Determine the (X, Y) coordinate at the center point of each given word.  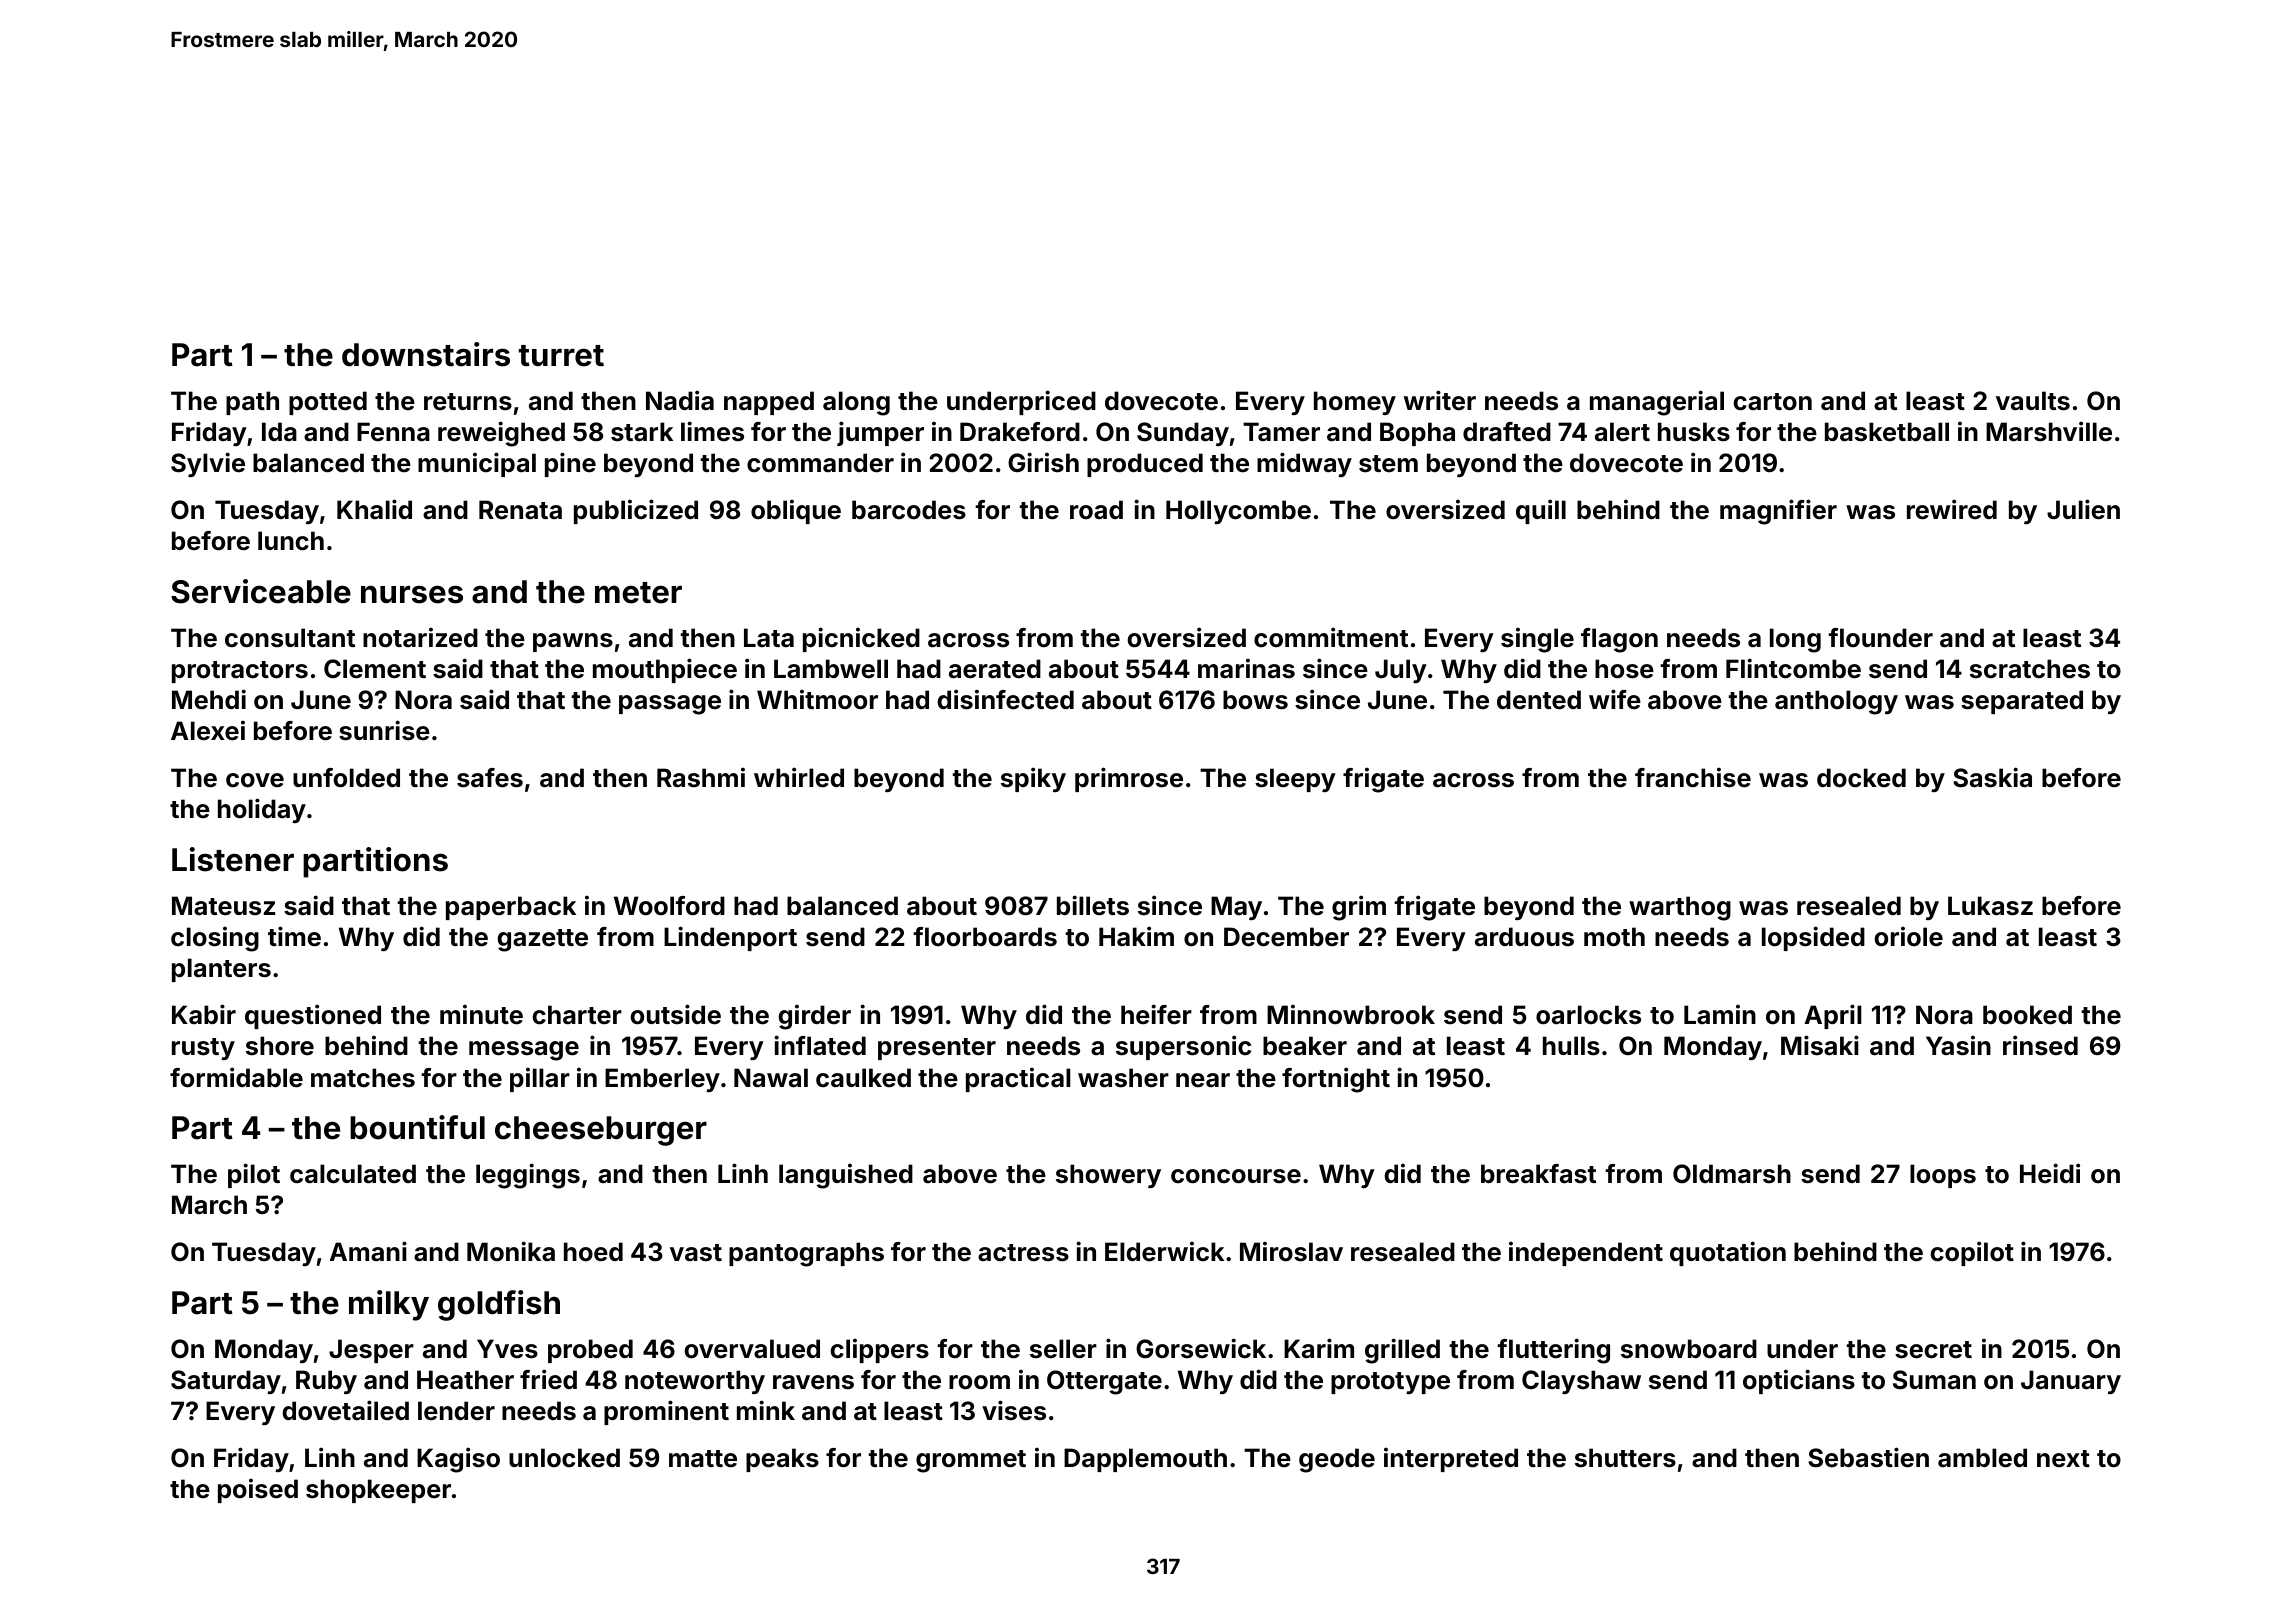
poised (258, 1490)
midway (1304, 464)
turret (561, 356)
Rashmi (701, 777)
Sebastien (1868, 1457)
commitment (1331, 637)
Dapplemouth (1145, 1460)
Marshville (2049, 431)
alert (1622, 432)
